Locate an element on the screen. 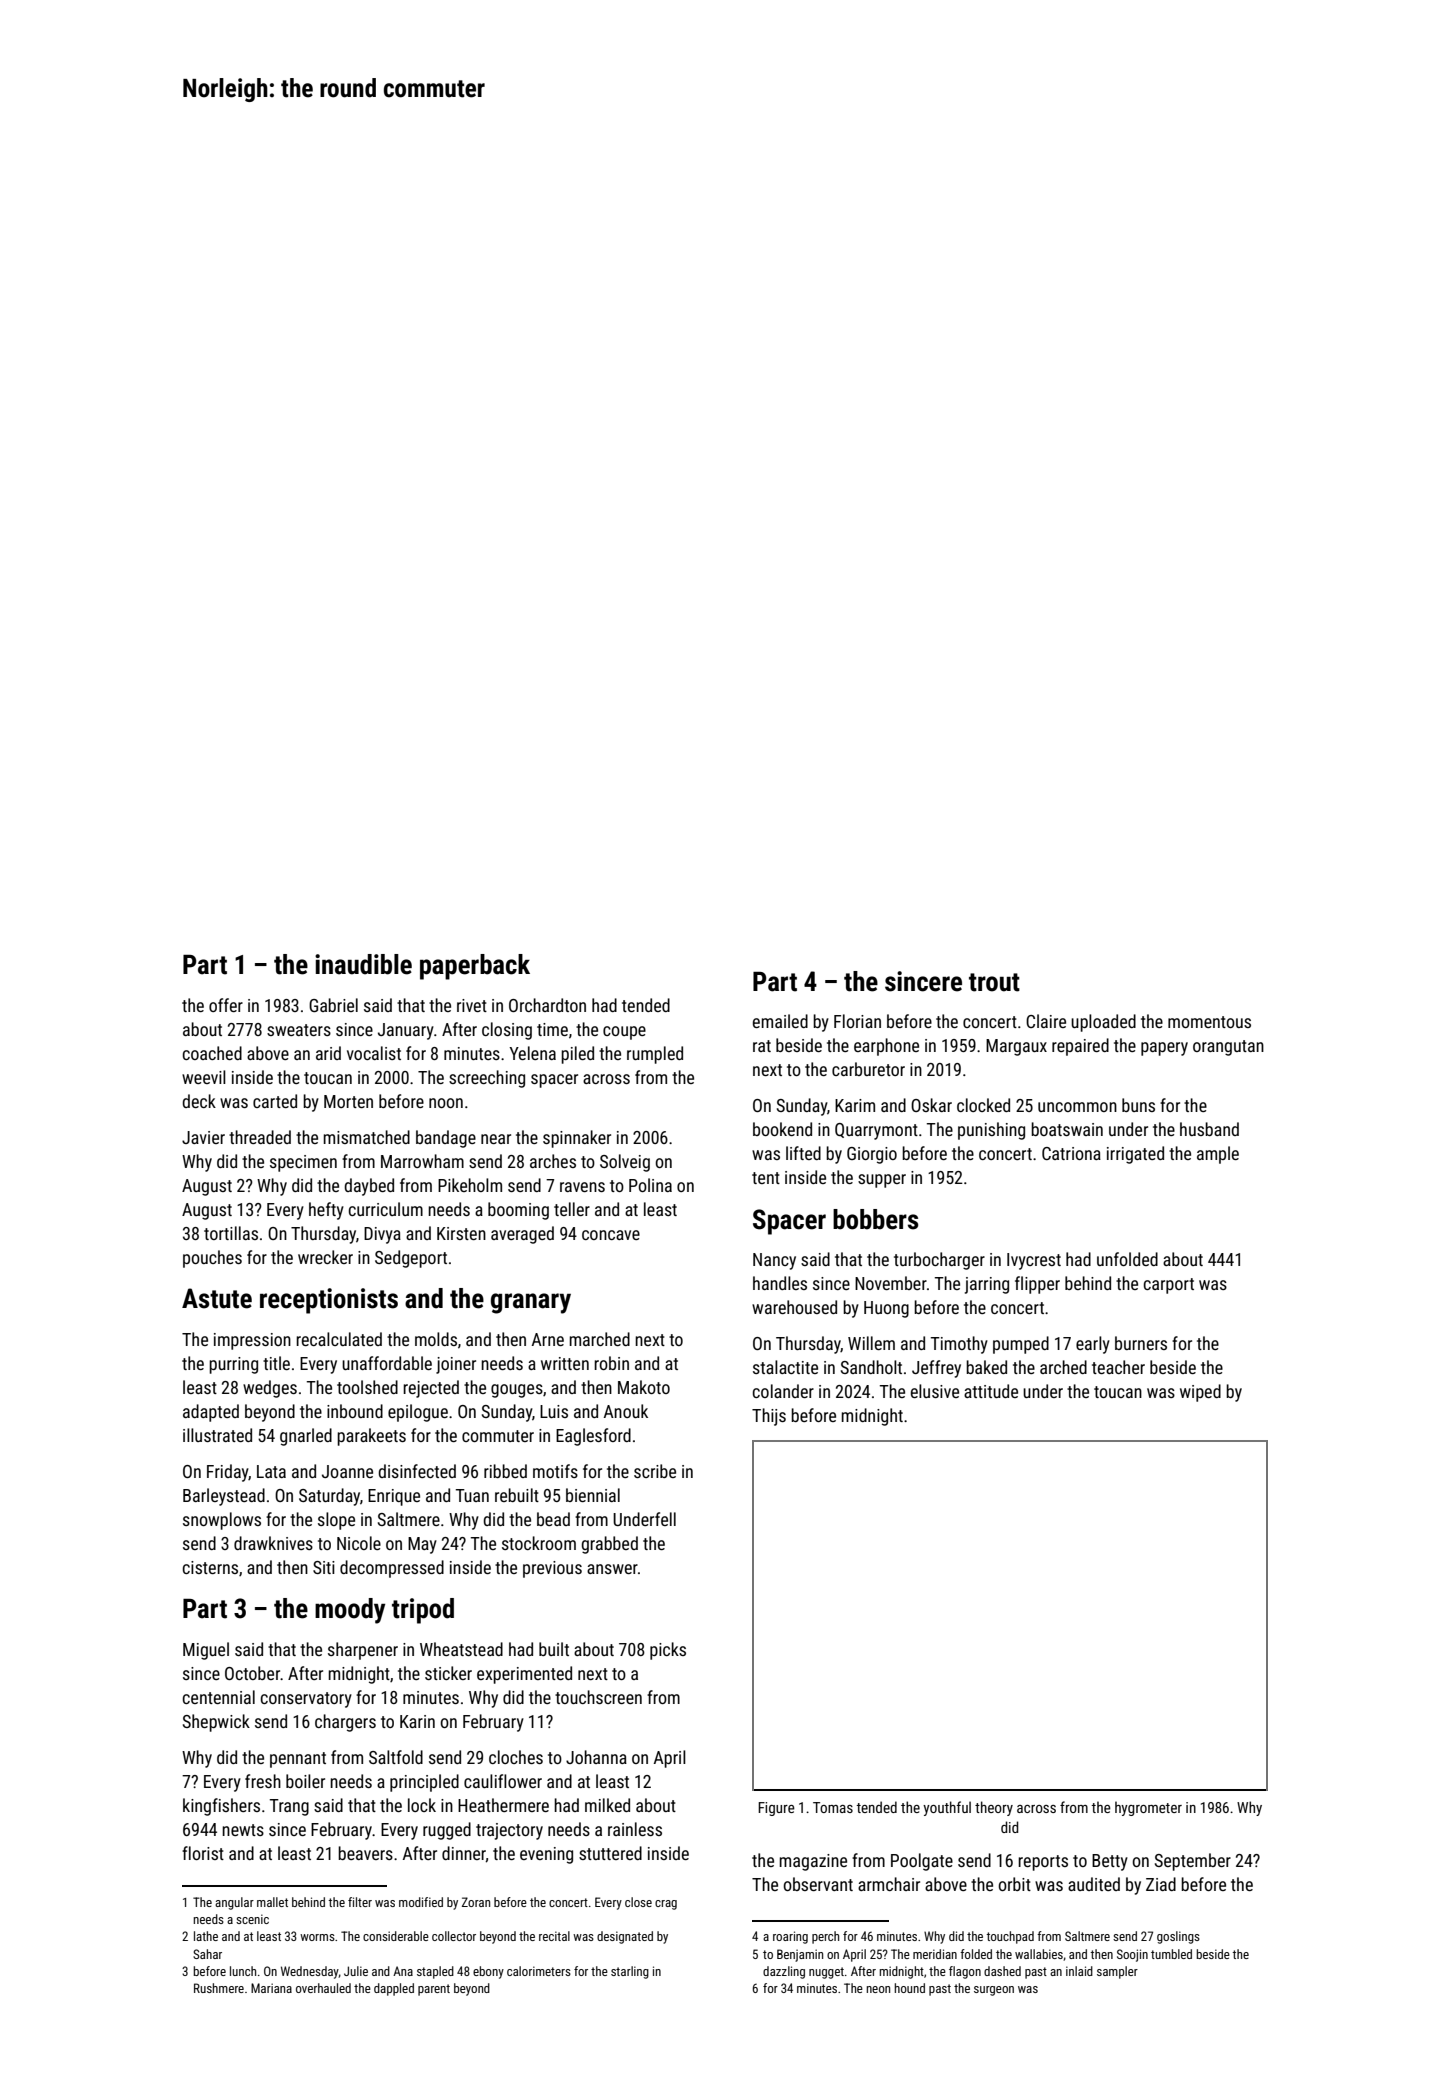 Image resolution: width=1450 pixels, height=2100 pixels. inaudible is located at coordinates (363, 964).
